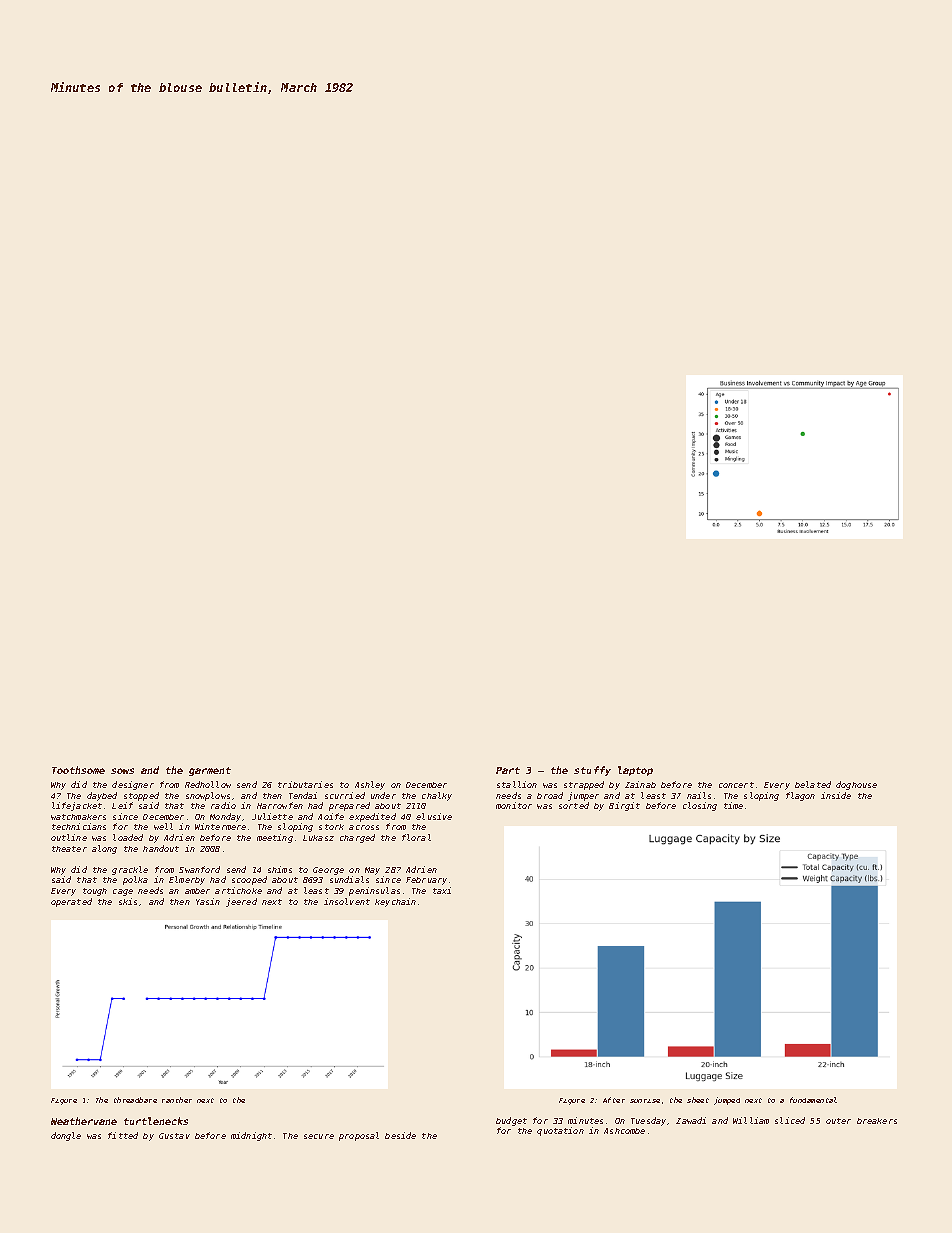 The width and height of the image is (952, 1233). Describe the element at coordinates (836, 795) in the image. I see `inside` at that location.
